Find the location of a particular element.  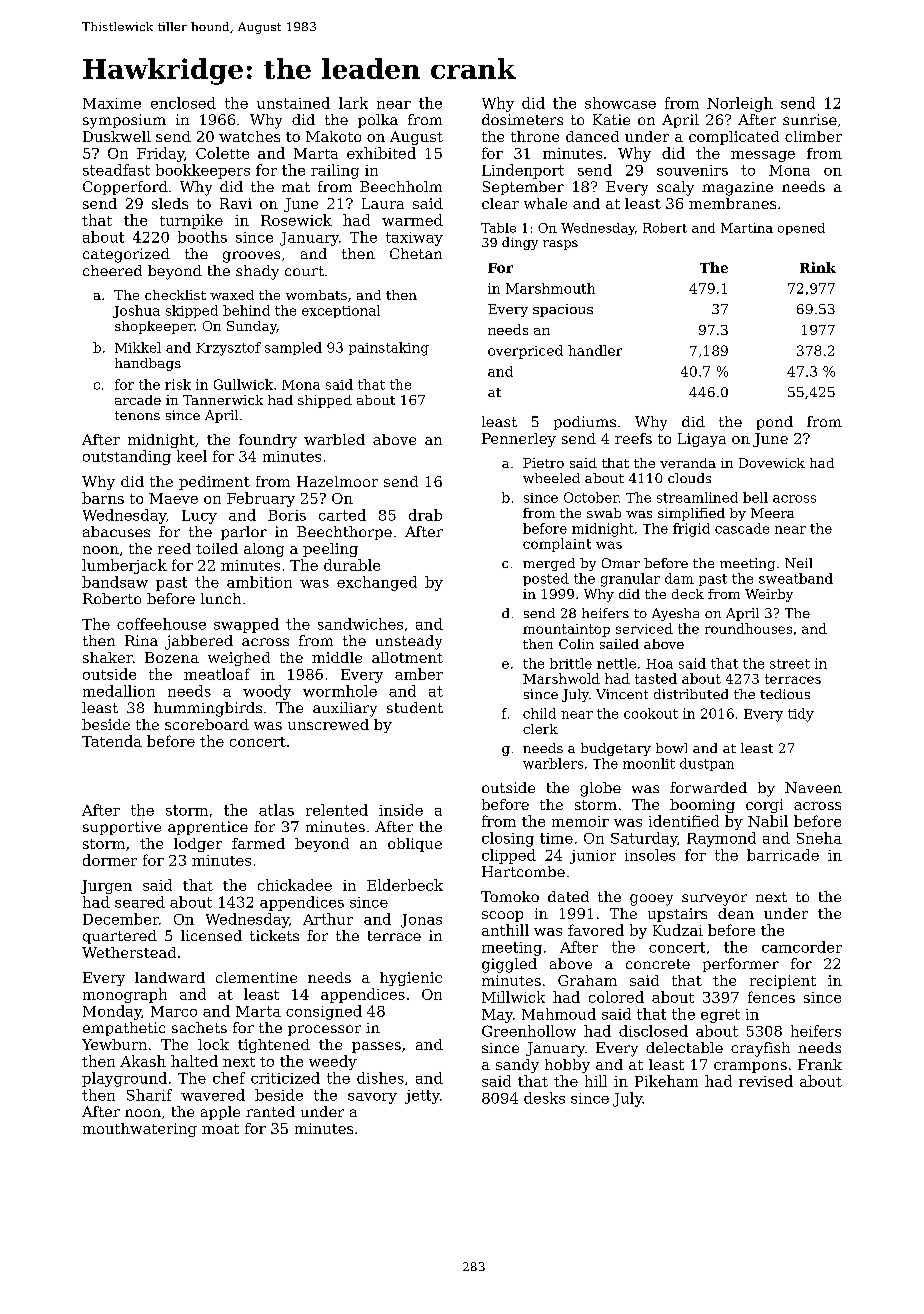

unsteady is located at coordinates (409, 642).
